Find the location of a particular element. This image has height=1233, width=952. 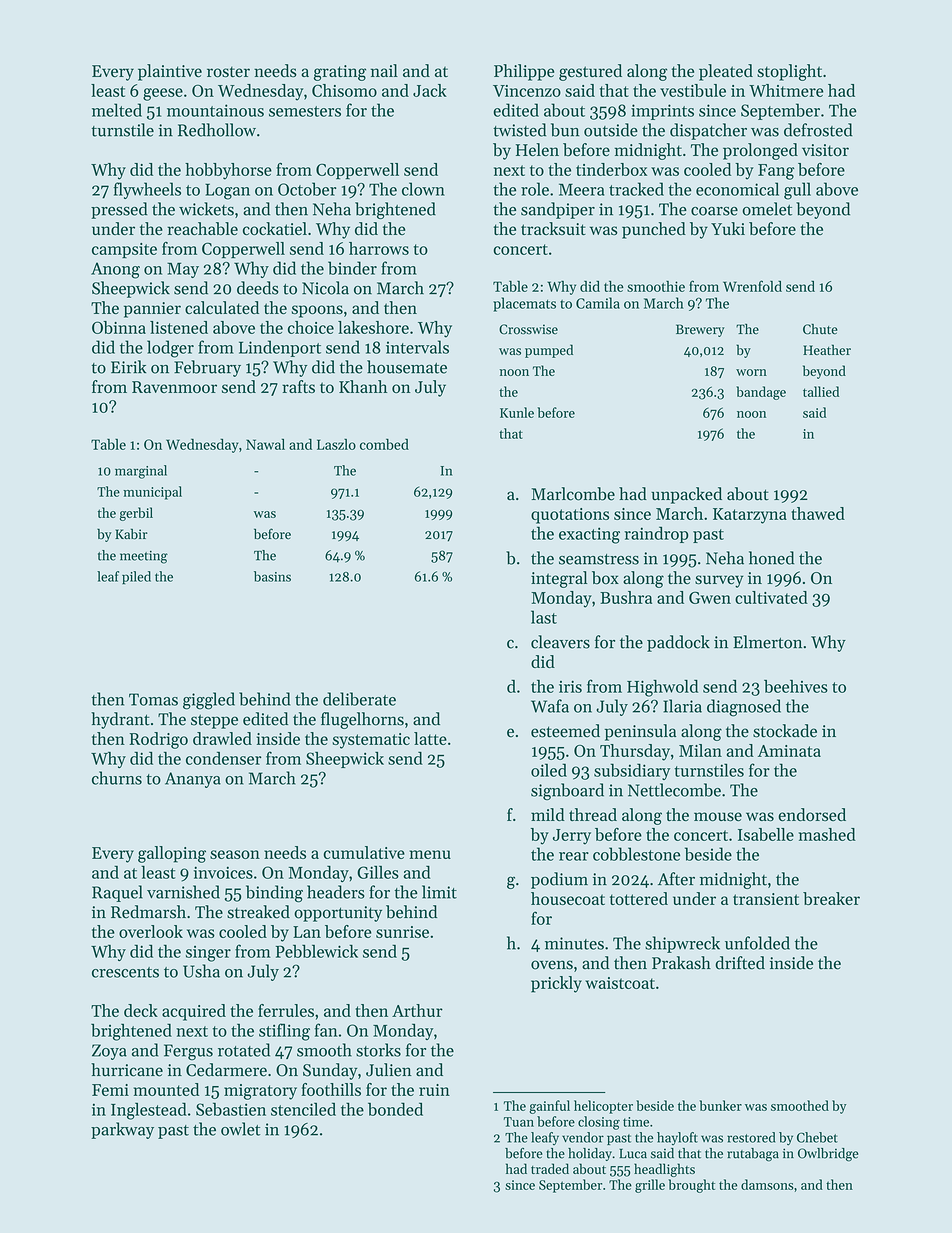

unpacked is located at coordinates (686, 495).
